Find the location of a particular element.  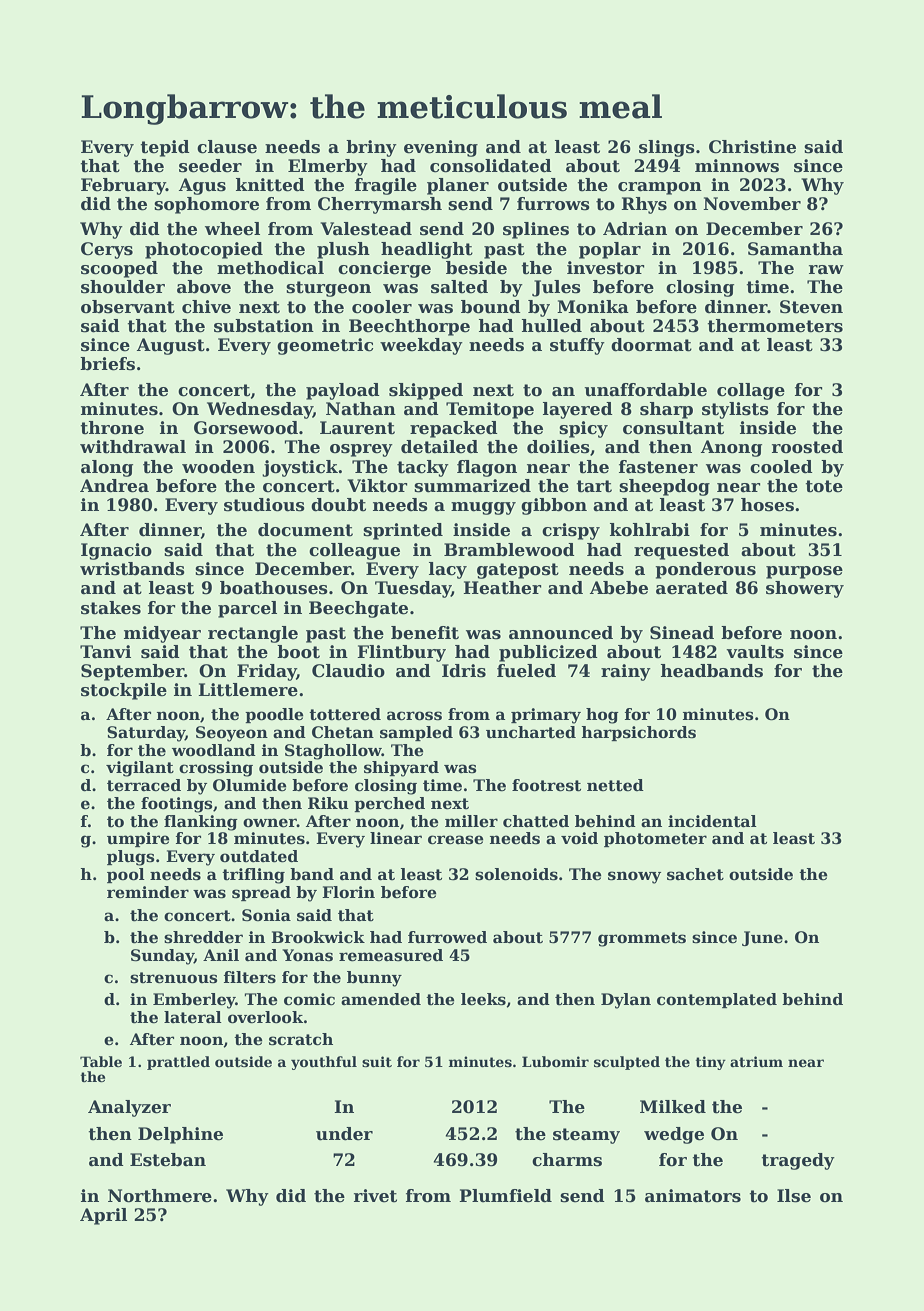

Christine is located at coordinates (752, 147).
